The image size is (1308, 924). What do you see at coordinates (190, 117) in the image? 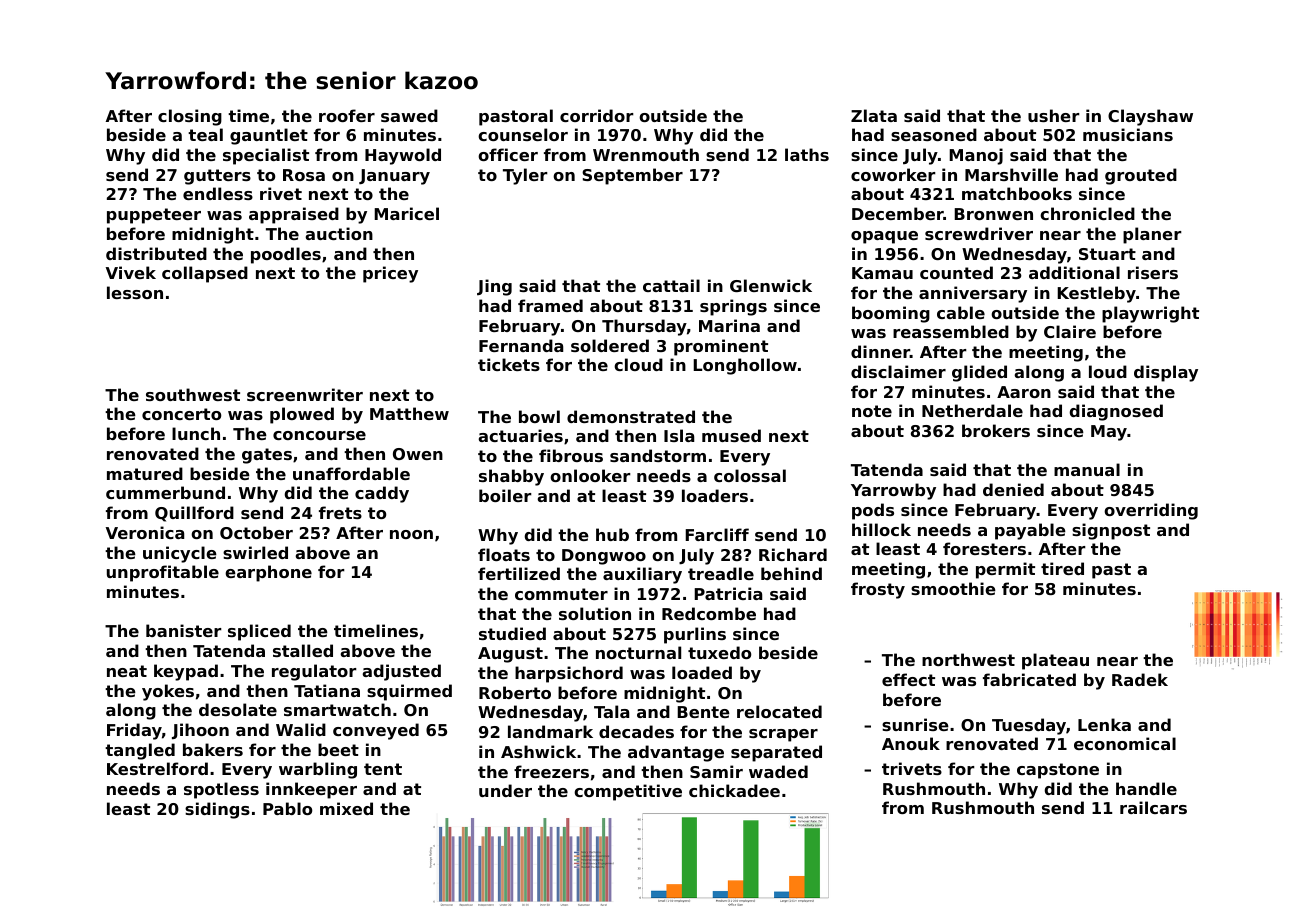
I see `closing` at bounding box center [190, 117].
